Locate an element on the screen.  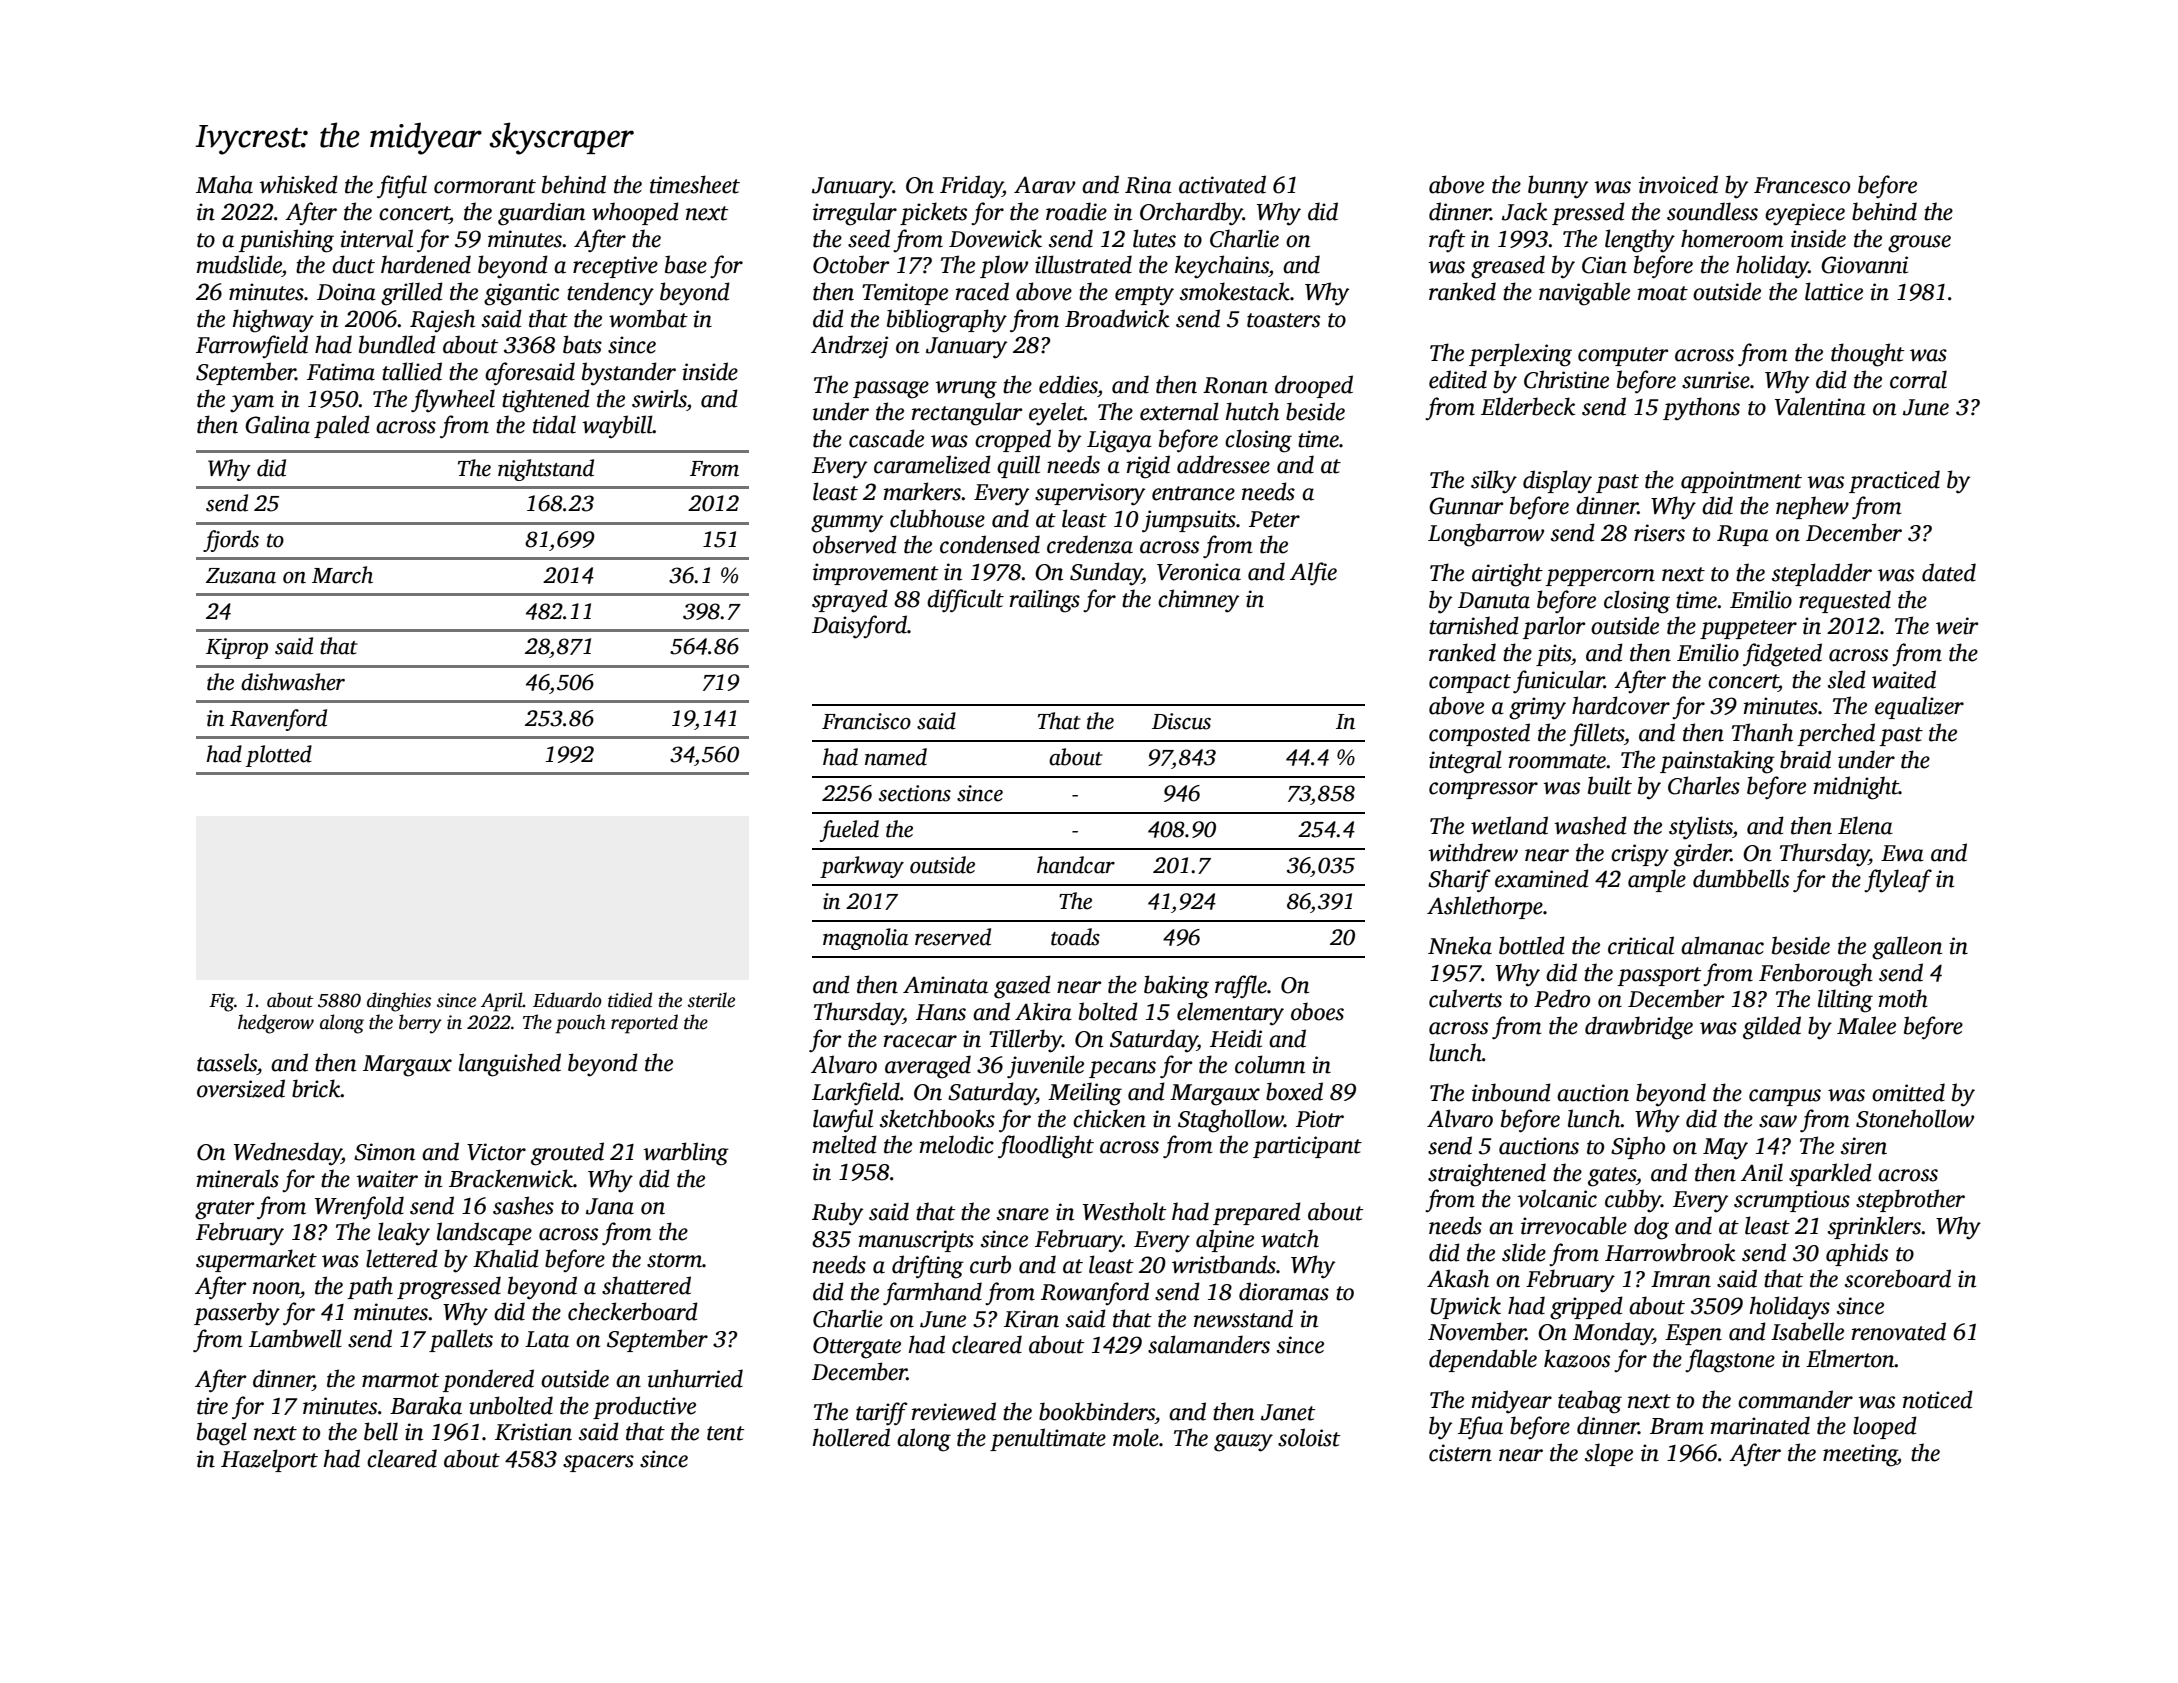
March is located at coordinates (342, 575).
